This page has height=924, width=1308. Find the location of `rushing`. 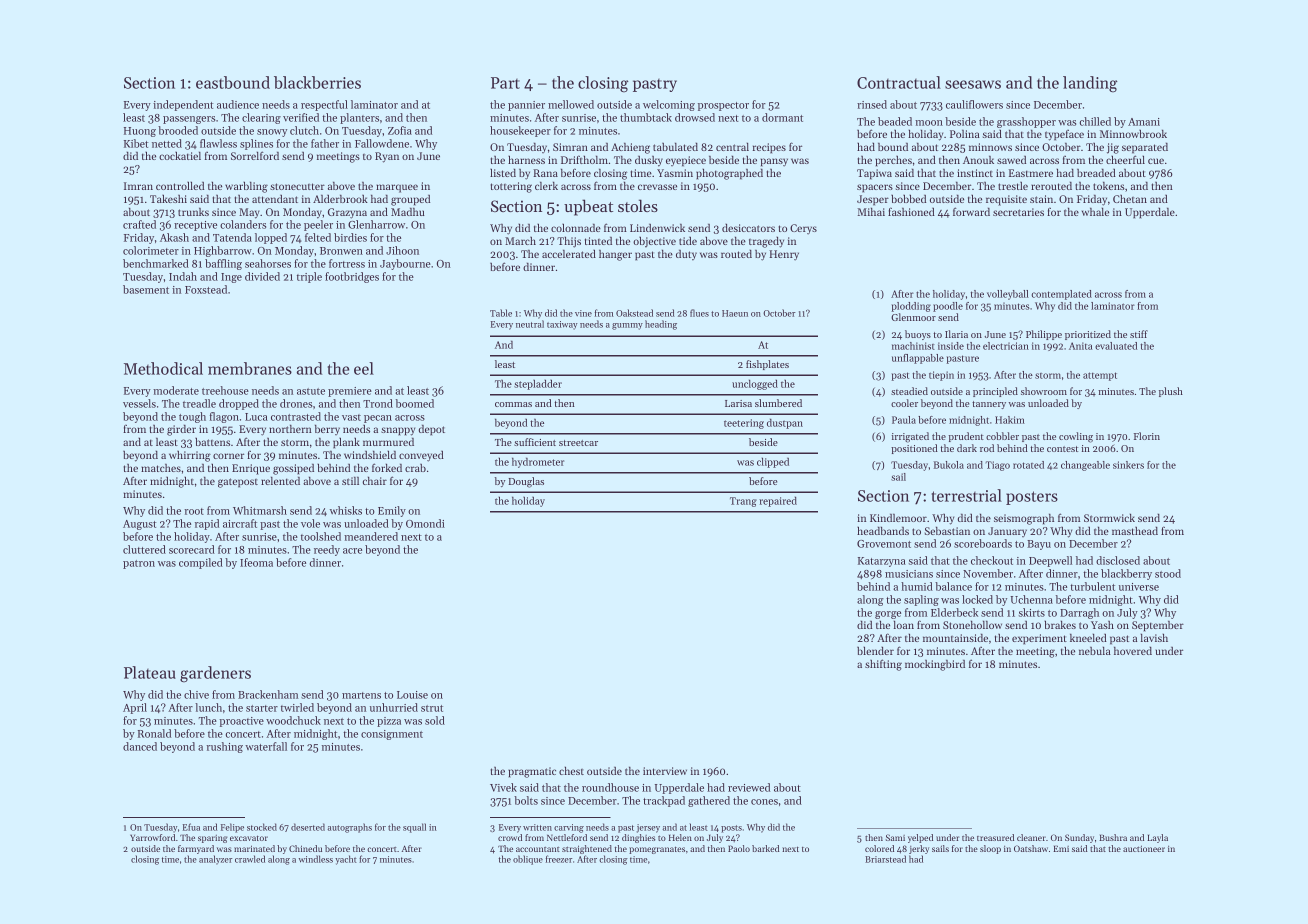

rushing is located at coordinates (224, 747).
